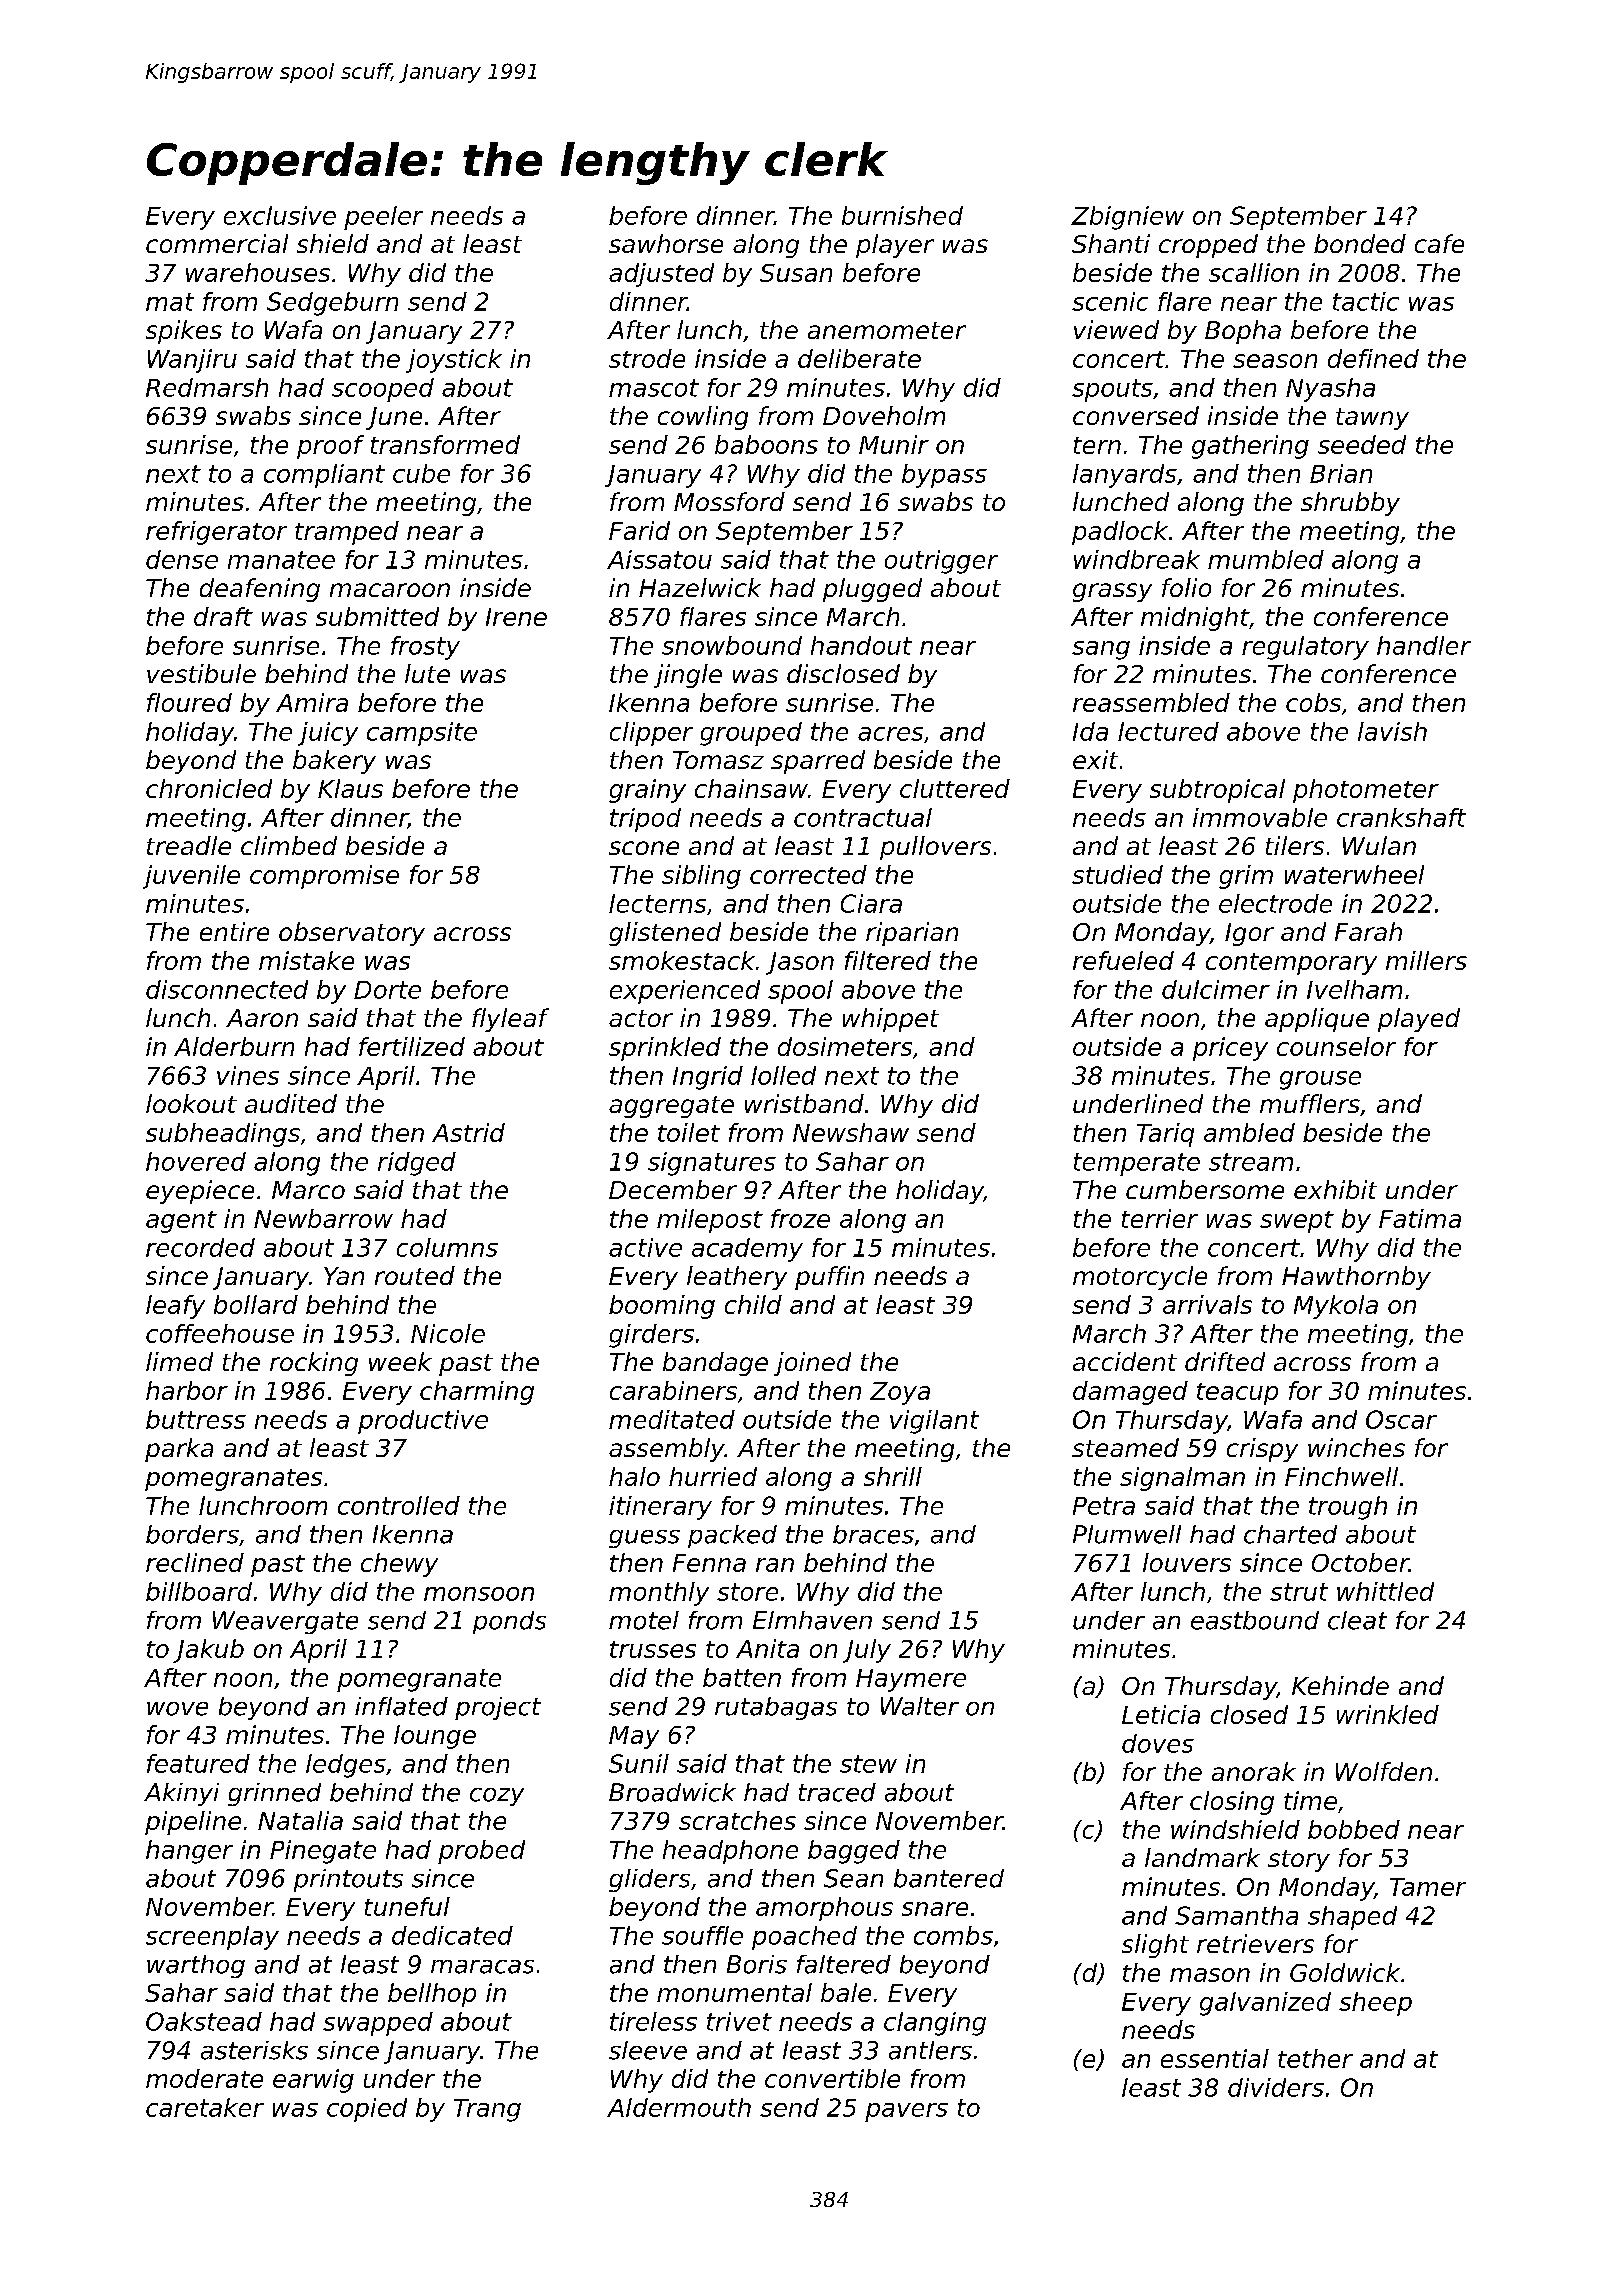 The height and width of the image is (2292, 1620). What do you see at coordinates (1384, 1771) in the image?
I see `Wolfden` at bounding box center [1384, 1771].
